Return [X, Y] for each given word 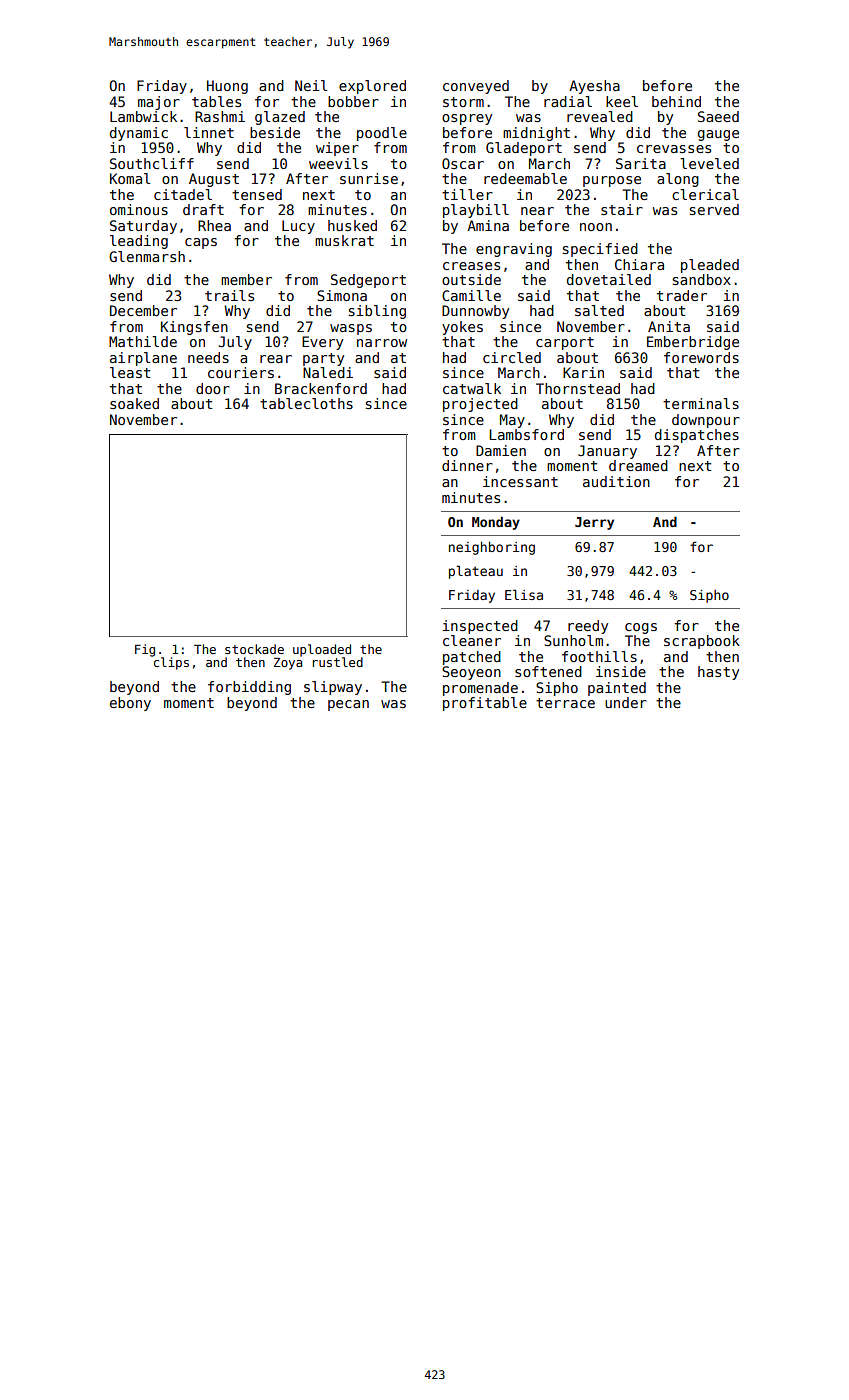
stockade [254, 649]
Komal [130, 178]
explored [372, 87]
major [159, 103]
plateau [476, 572]
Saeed [718, 116]
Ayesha [594, 87]
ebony [130, 704]
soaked [134, 403]
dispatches [697, 436]
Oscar [463, 163]
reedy [588, 627]
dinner [467, 465]
